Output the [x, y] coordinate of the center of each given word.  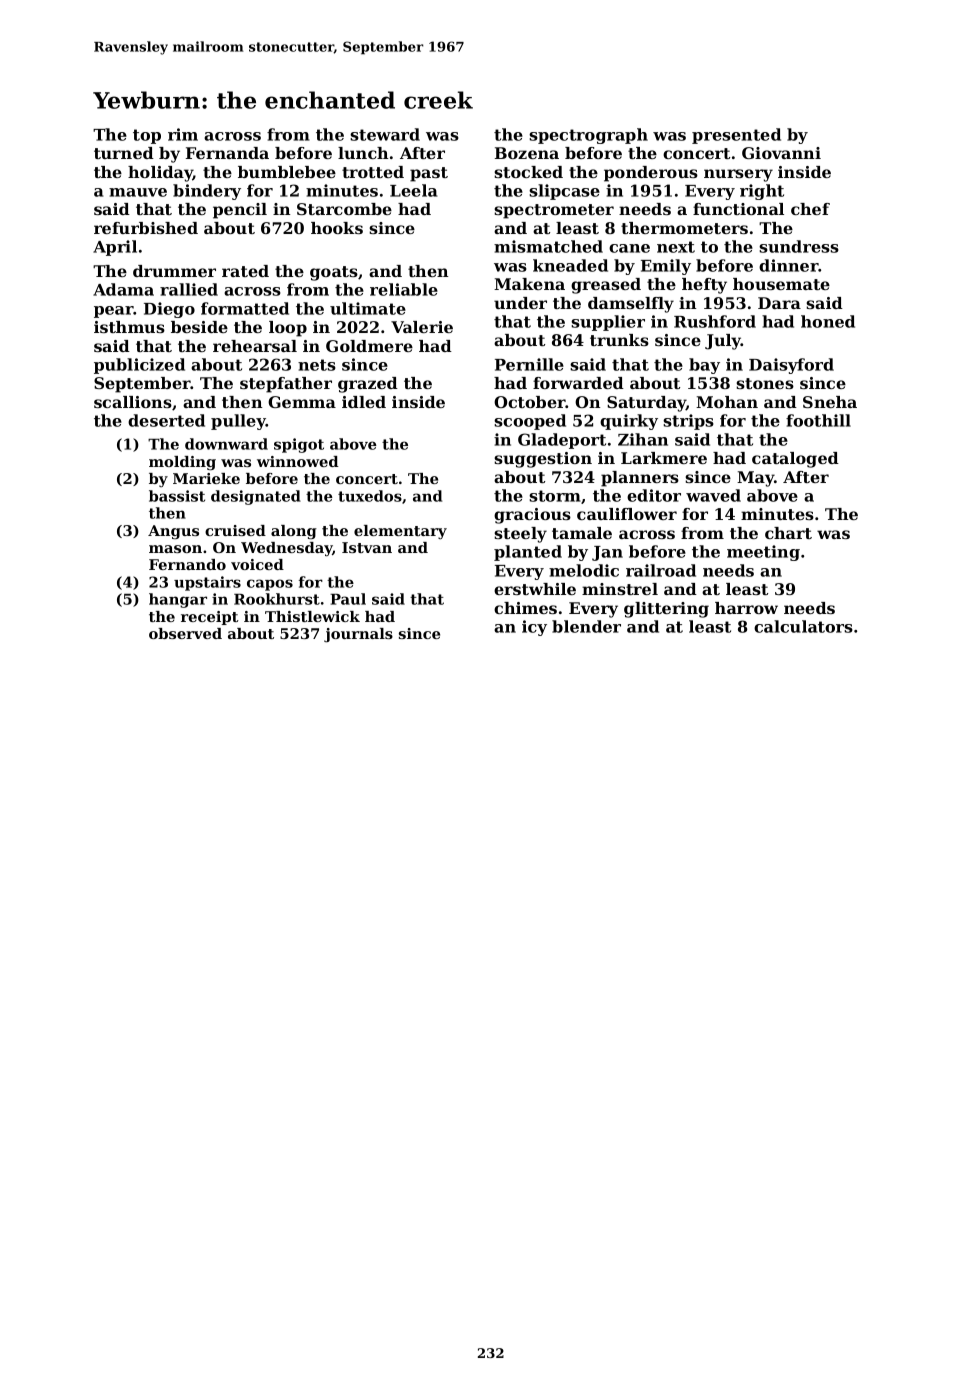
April [115, 248]
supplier [608, 323]
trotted [373, 172]
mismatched [548, 246]
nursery [738, 175]
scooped [530, 422]
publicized [139, 366]
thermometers [684, 228]
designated [256, 497]
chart [788, 533]
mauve [138, 192]
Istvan [367, 547]
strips [688, 422]
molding [182, 463]
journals [358, 635]
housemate [781, 284]
